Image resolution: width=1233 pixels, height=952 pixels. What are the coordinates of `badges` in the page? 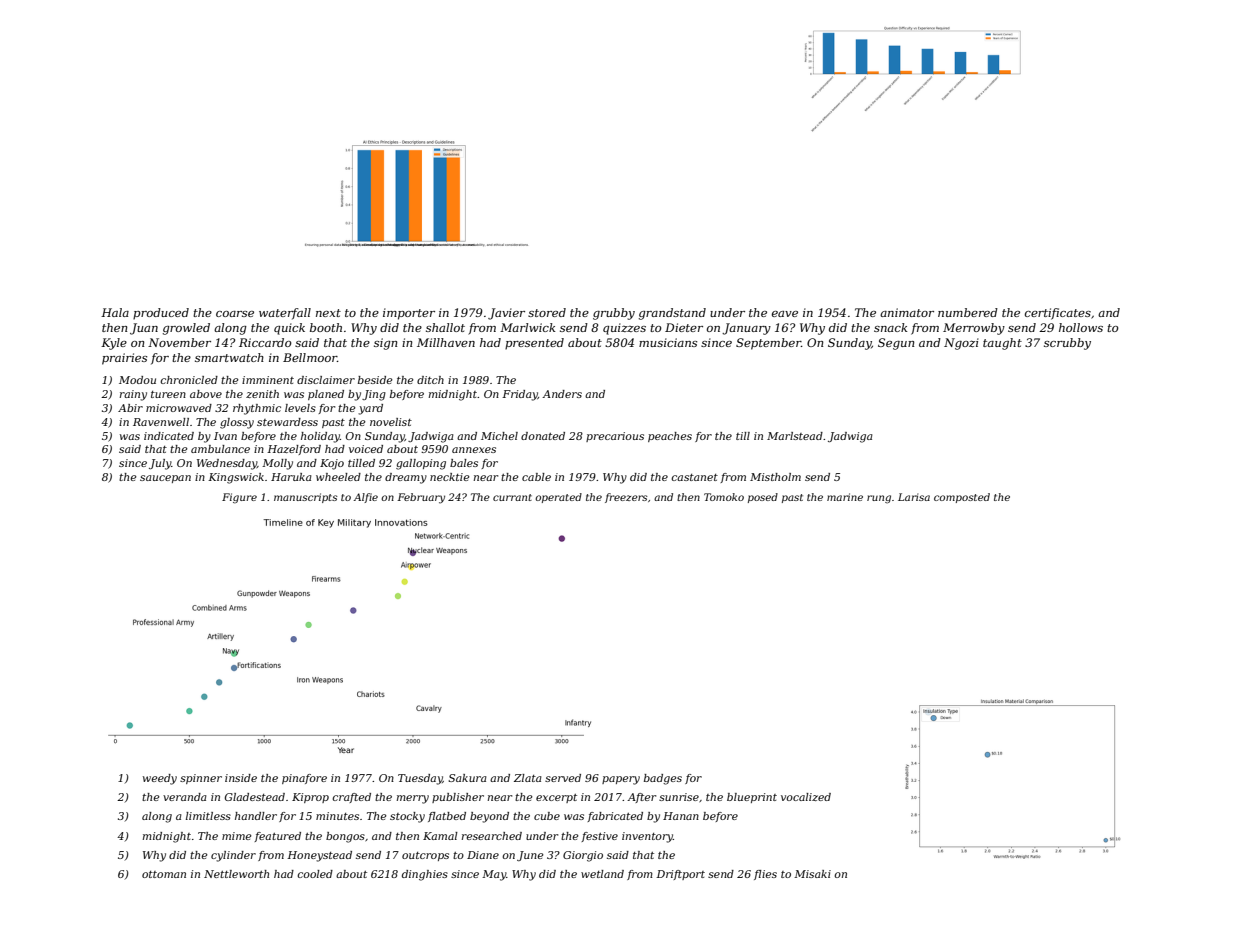 It's located at (663, 779).
